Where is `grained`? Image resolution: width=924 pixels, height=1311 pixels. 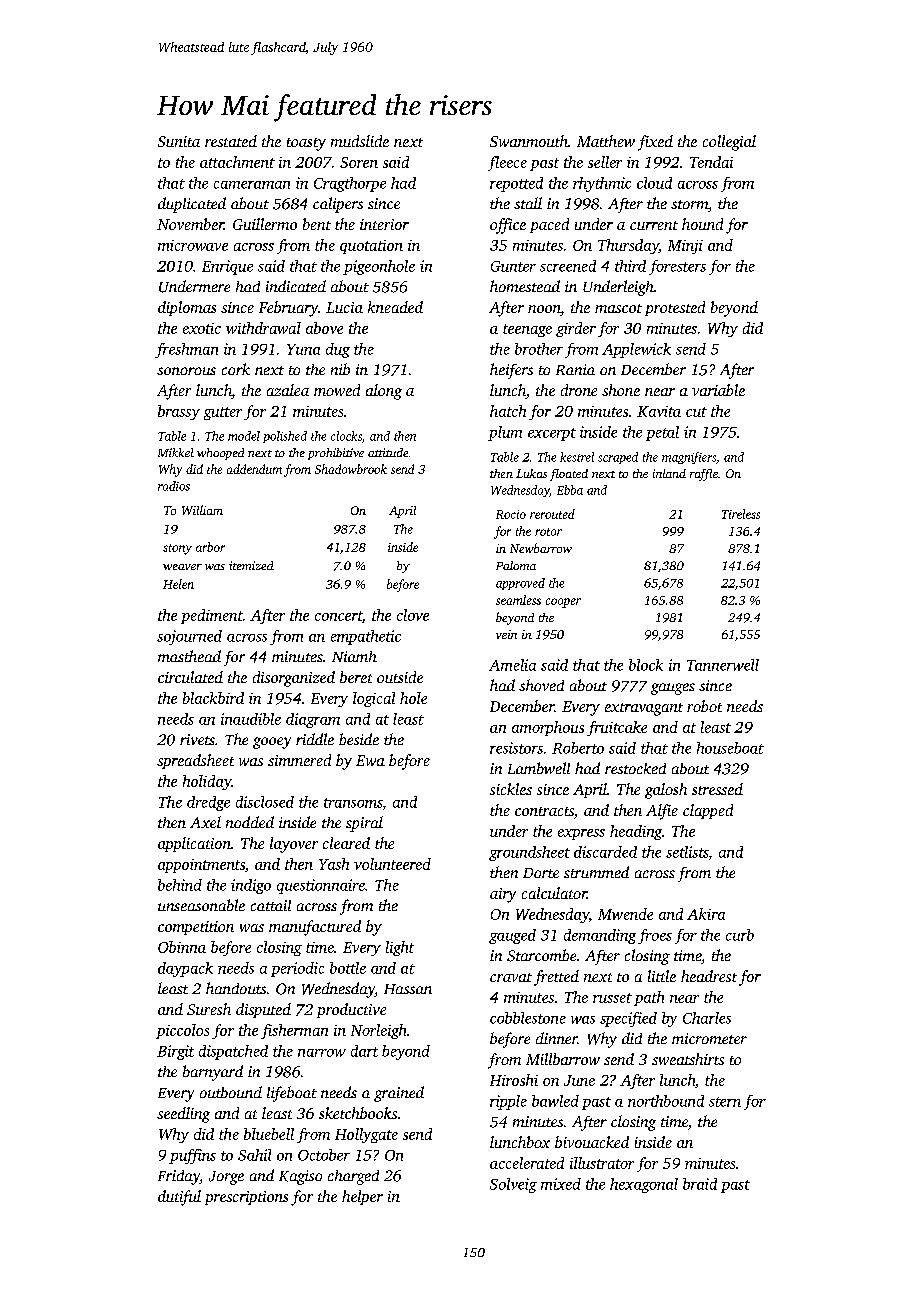 grained is located at coordinates (399, 1094).
